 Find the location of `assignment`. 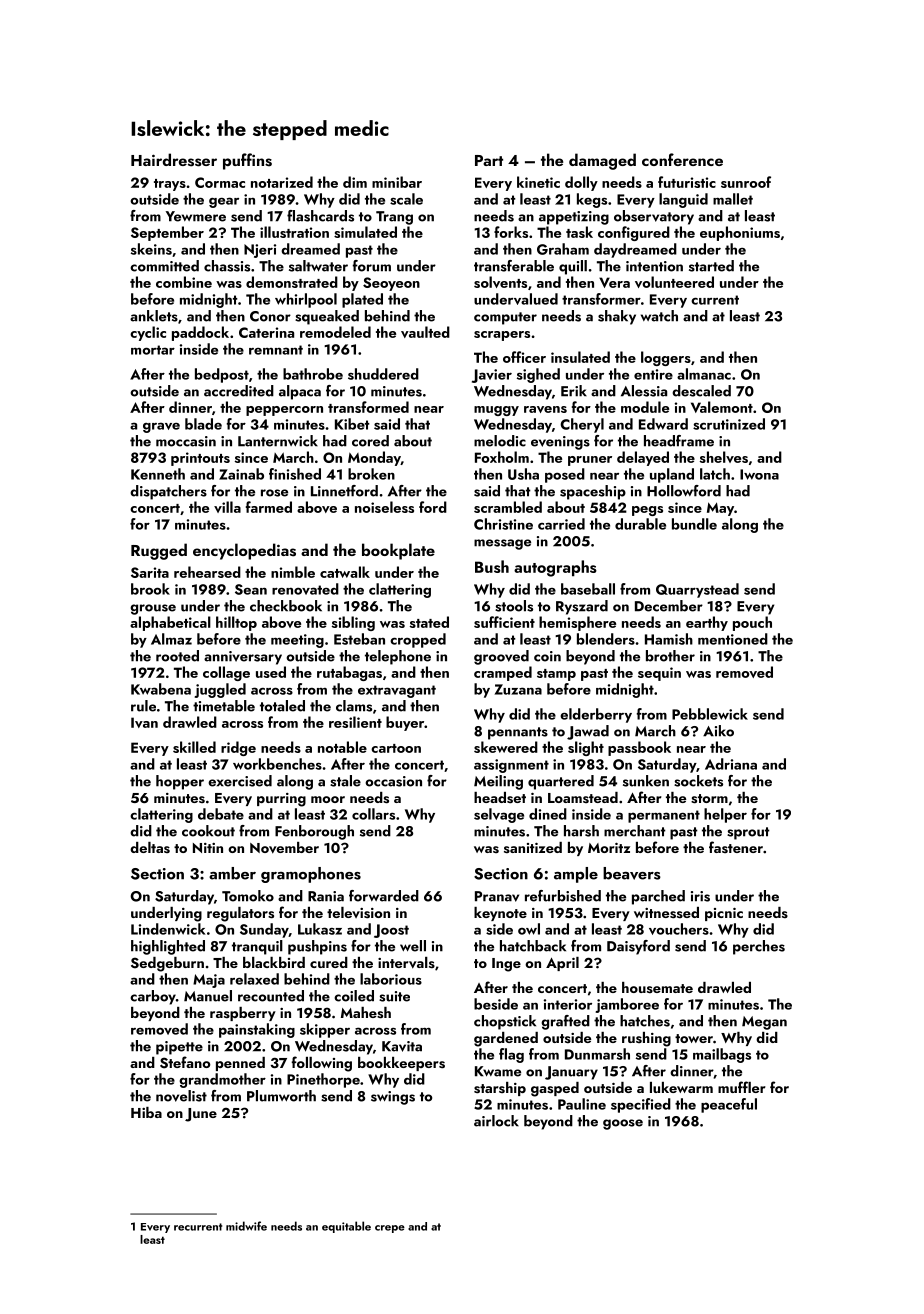

assignment is located at coordinates (511, 766).
